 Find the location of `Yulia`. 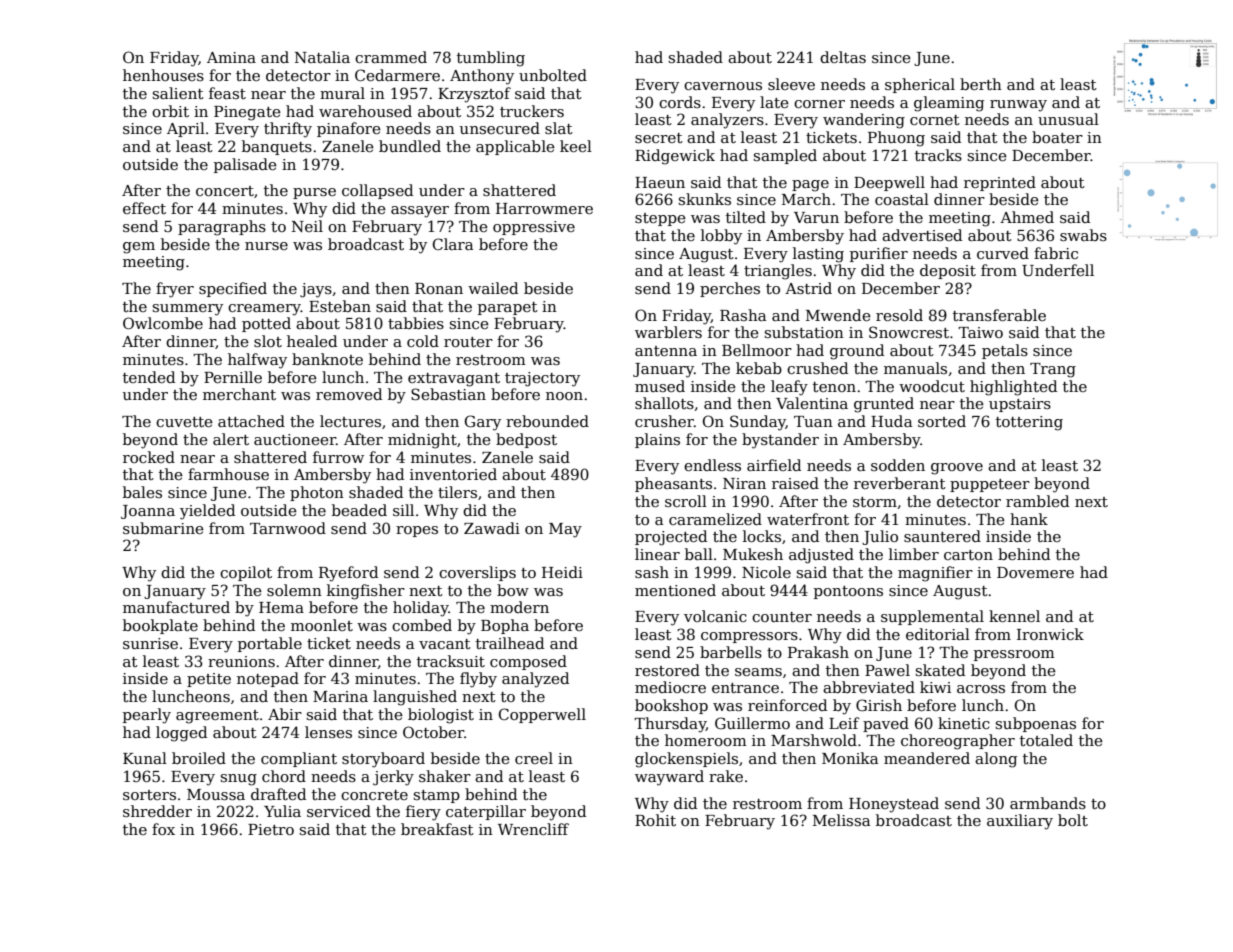

Yulia is located at coordinates (282, 811).
